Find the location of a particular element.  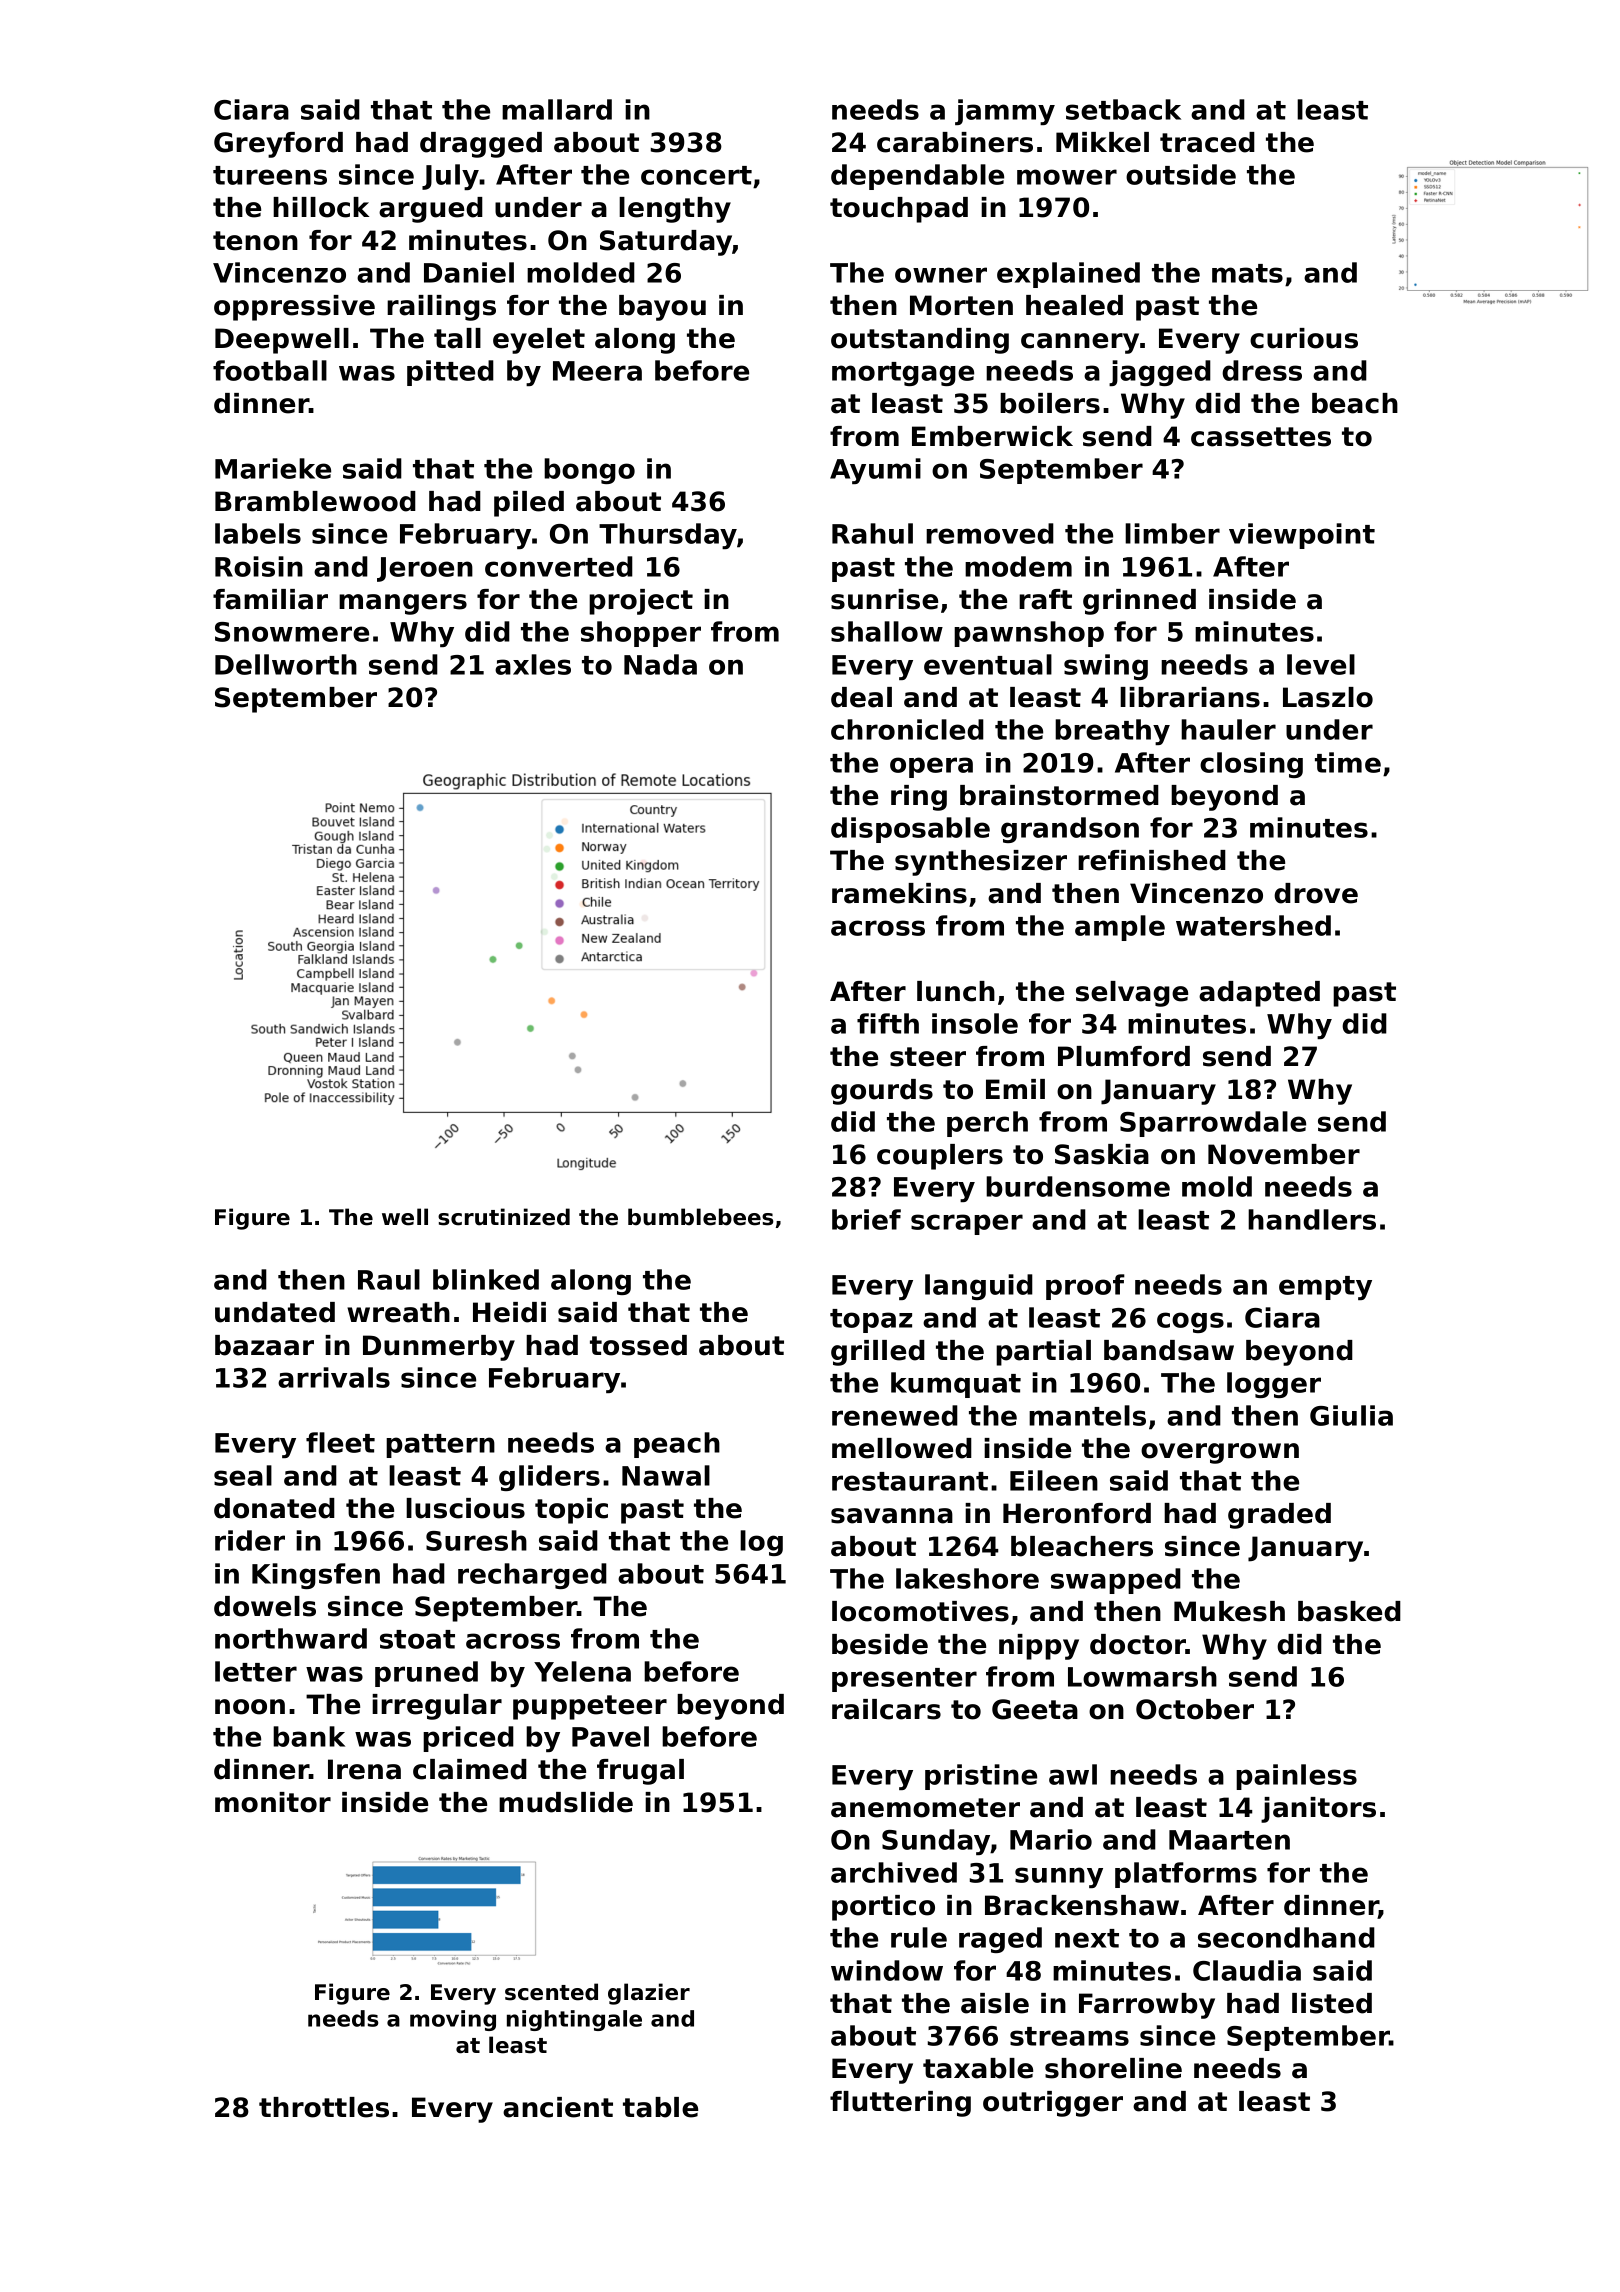

dowels is located at coordinates (265, 1606).
